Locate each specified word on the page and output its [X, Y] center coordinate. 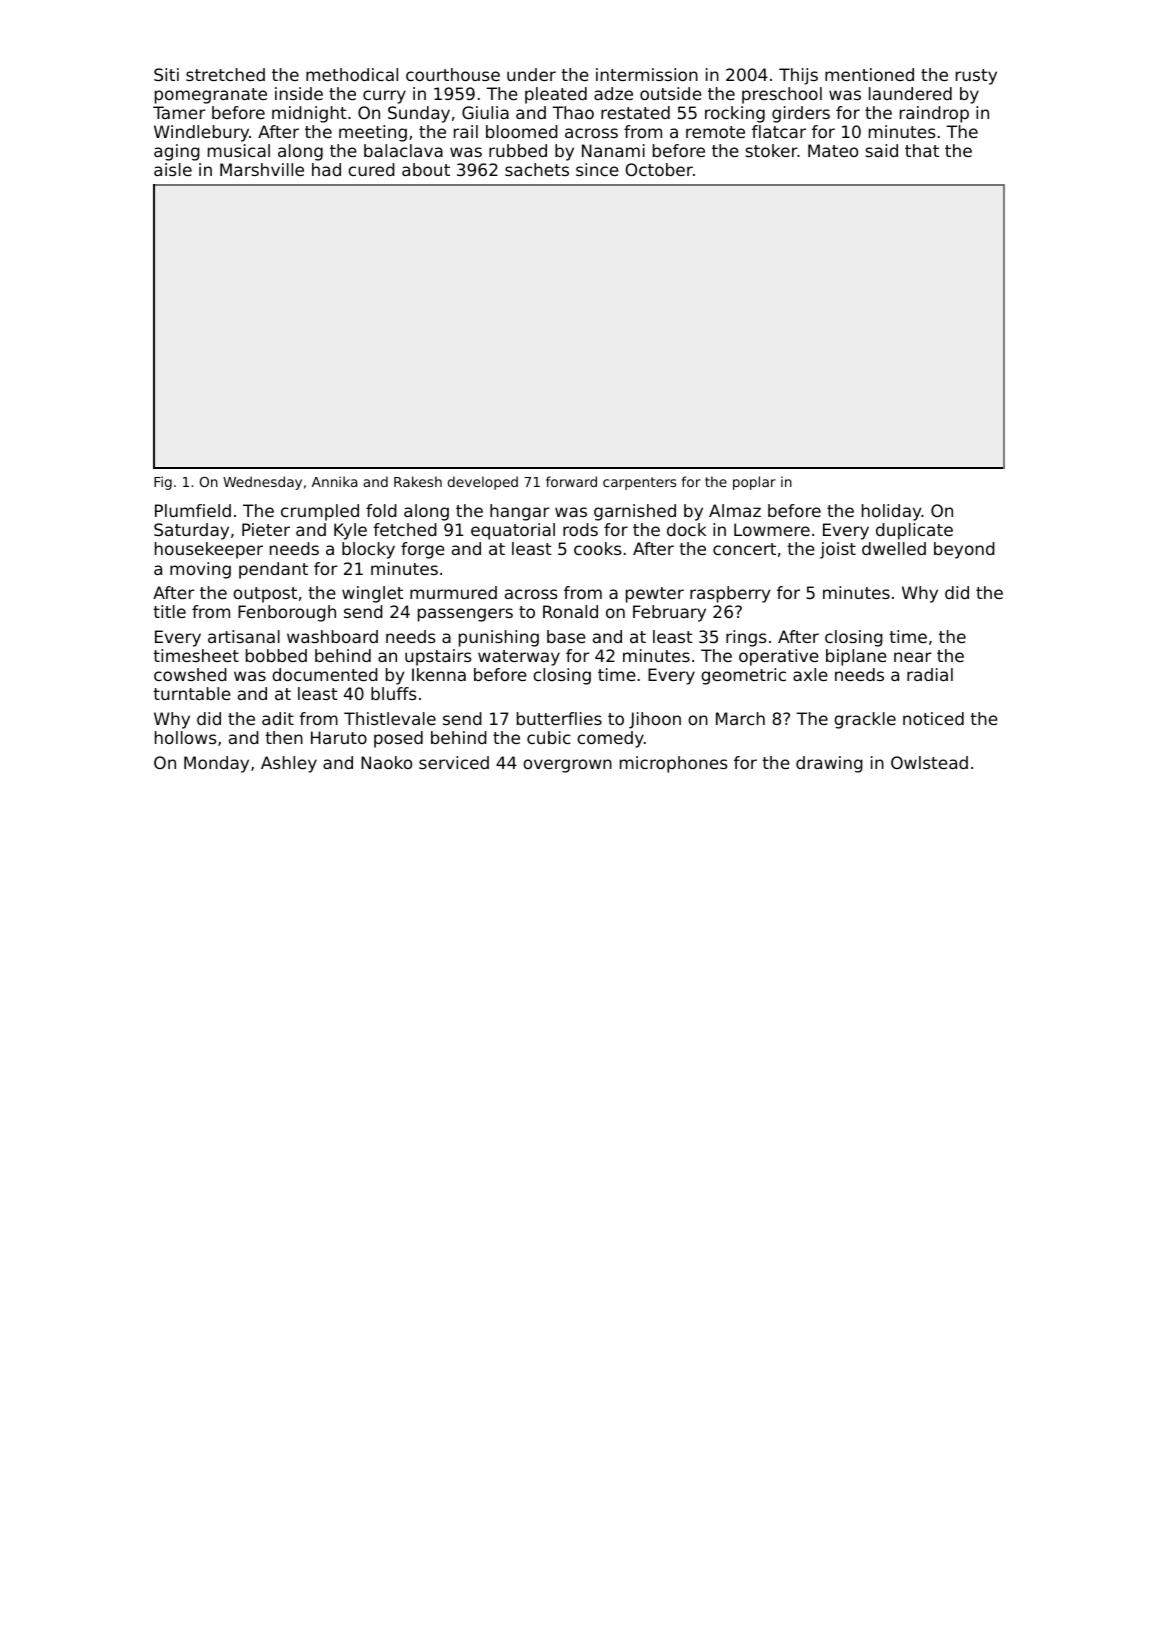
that [922, 150]
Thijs [798, 76]
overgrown [567, 766]
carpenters [639, 483]
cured [371, 169]
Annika [334, 481]
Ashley [289, 764]
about [426, 169]
